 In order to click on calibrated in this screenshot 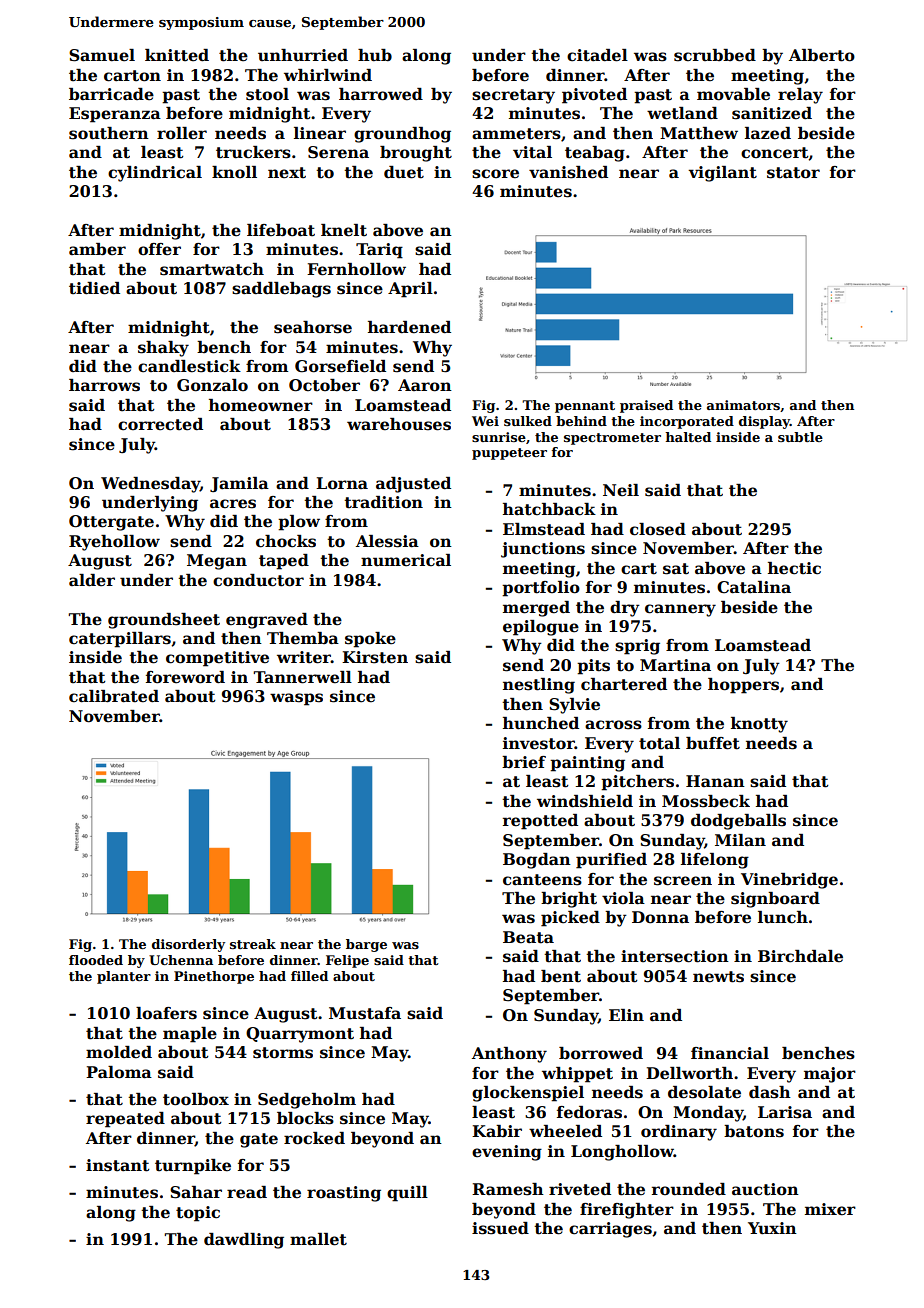, I will do `click(114, 696)`.
